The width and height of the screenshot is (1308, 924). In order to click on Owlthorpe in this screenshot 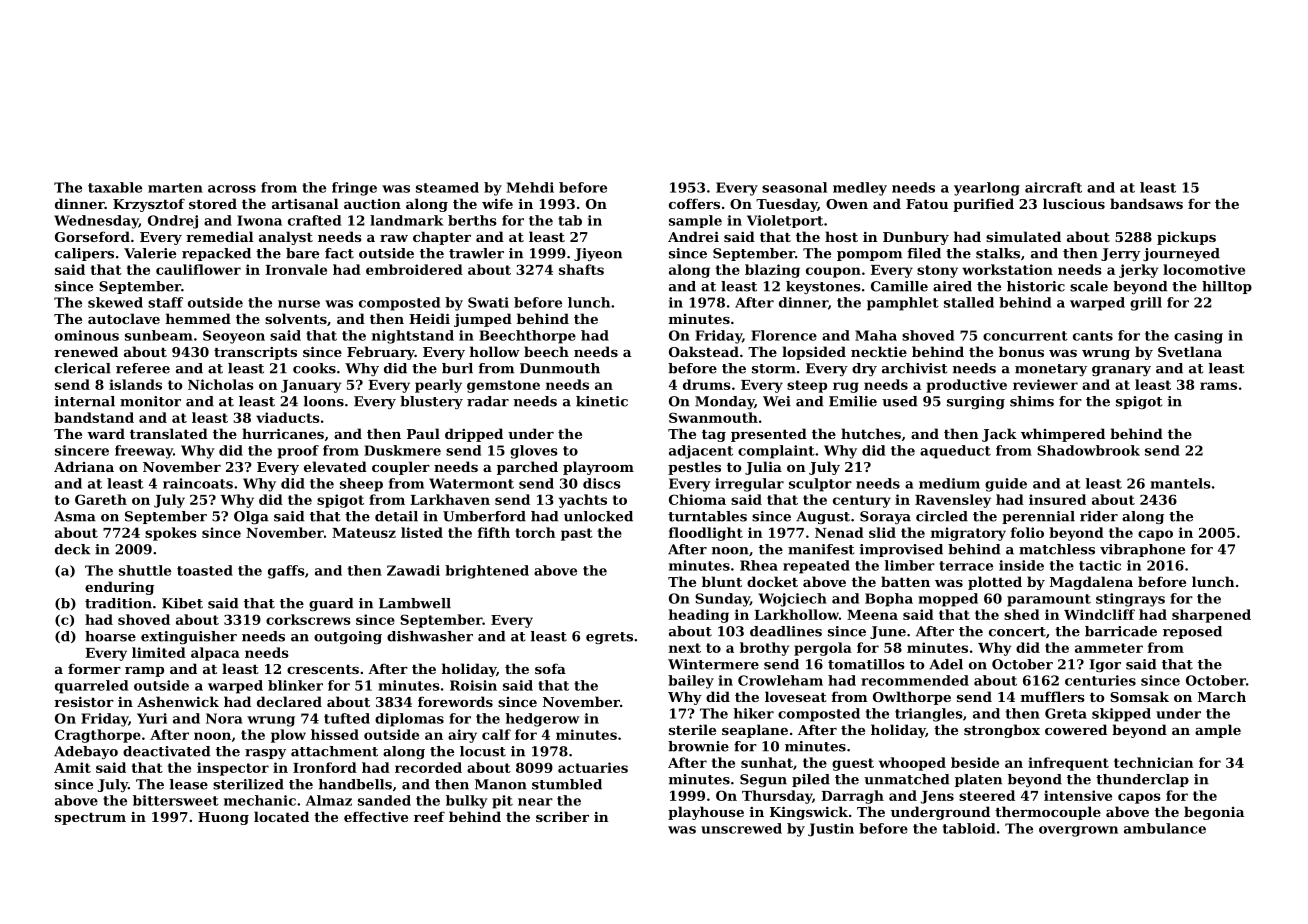, I will do `click(912, 698)`.
